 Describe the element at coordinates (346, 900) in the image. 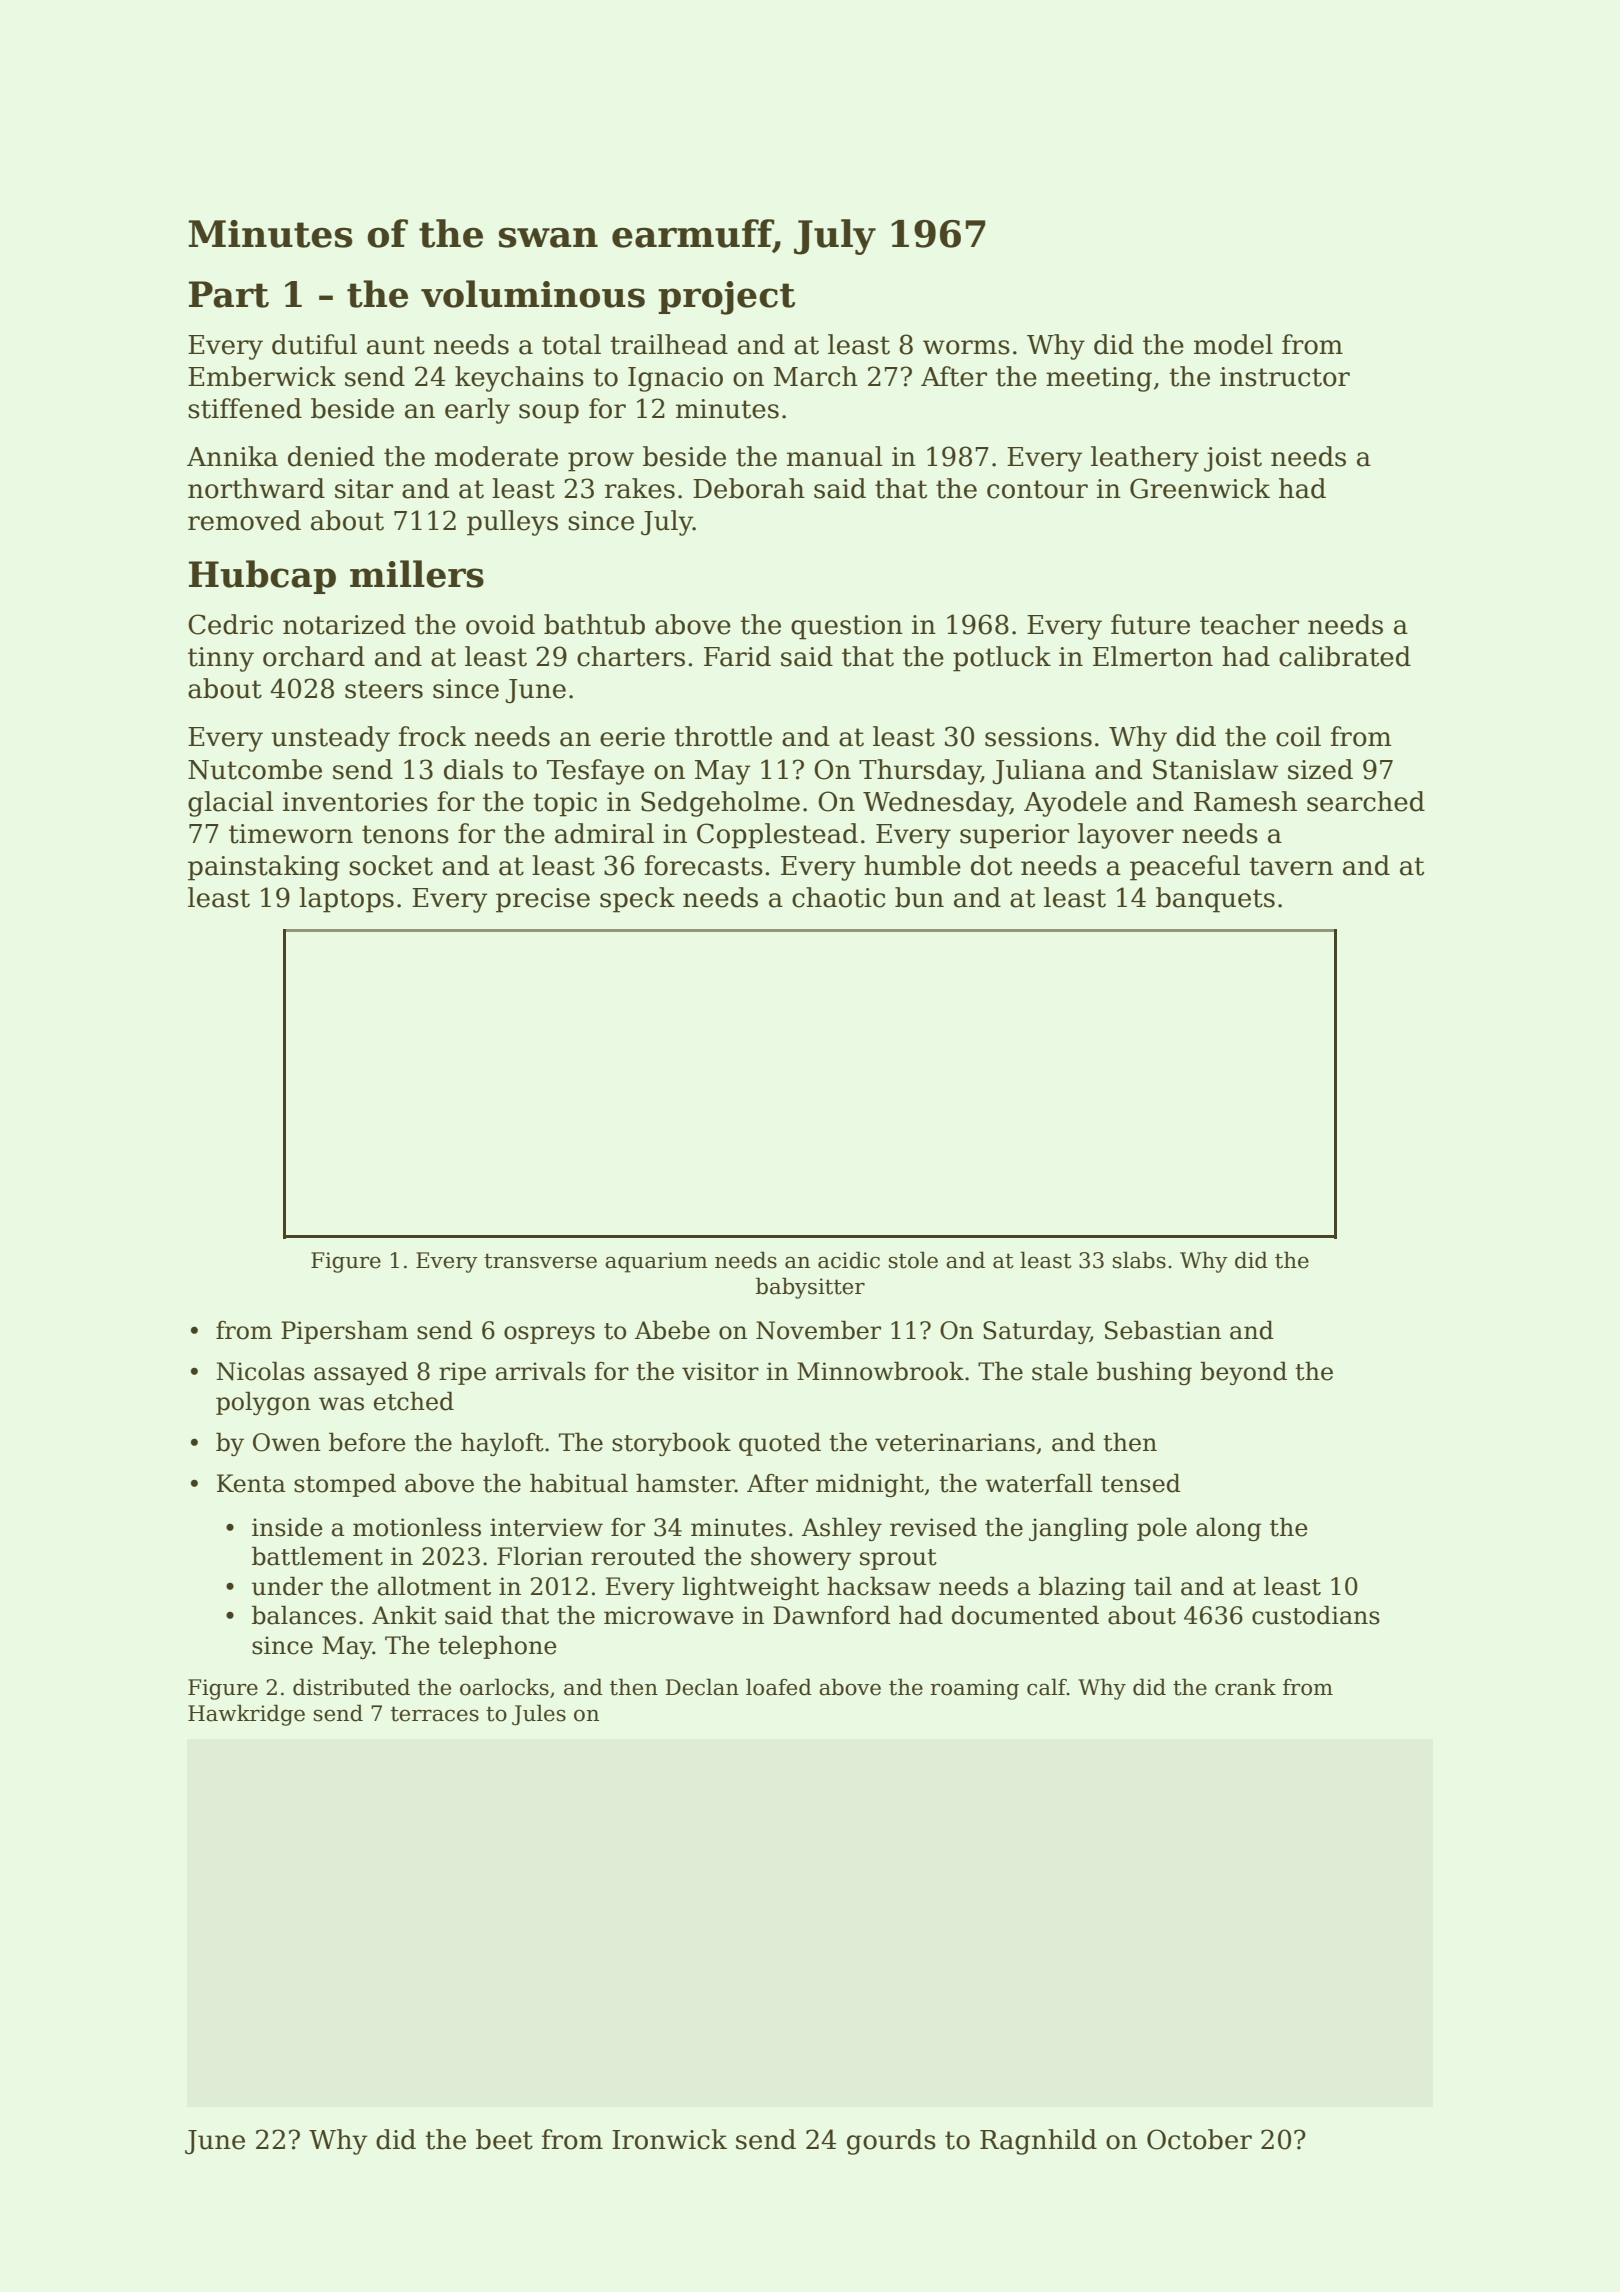

I see `laptops` at that location.
